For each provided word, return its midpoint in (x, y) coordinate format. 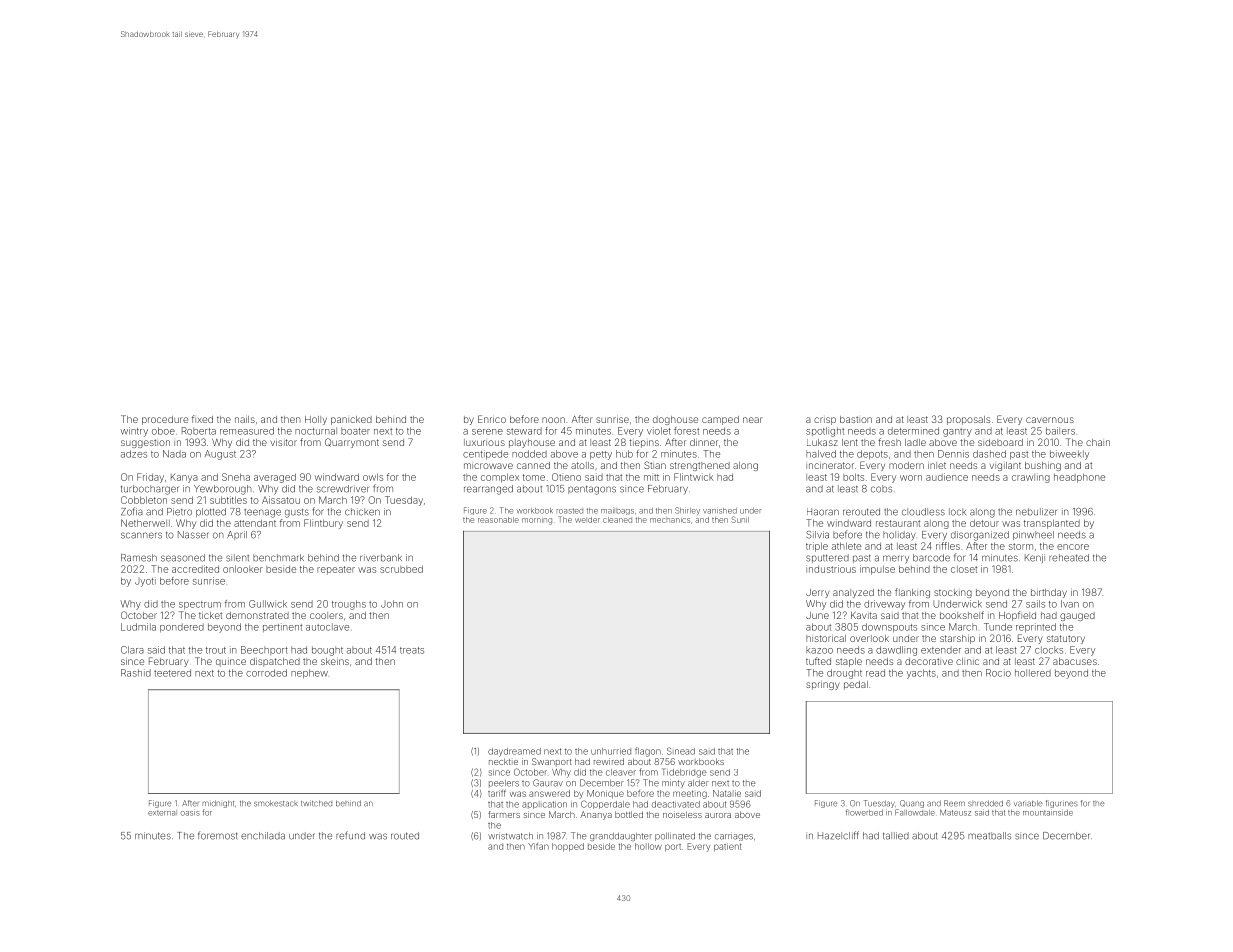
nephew (309, 673)
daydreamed (514, 752)
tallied (896, 836)
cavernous (1050, 420)
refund (350, 835)
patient (728, 847)
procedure (165, 420)
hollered (1033, 673)
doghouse (675, 420)
